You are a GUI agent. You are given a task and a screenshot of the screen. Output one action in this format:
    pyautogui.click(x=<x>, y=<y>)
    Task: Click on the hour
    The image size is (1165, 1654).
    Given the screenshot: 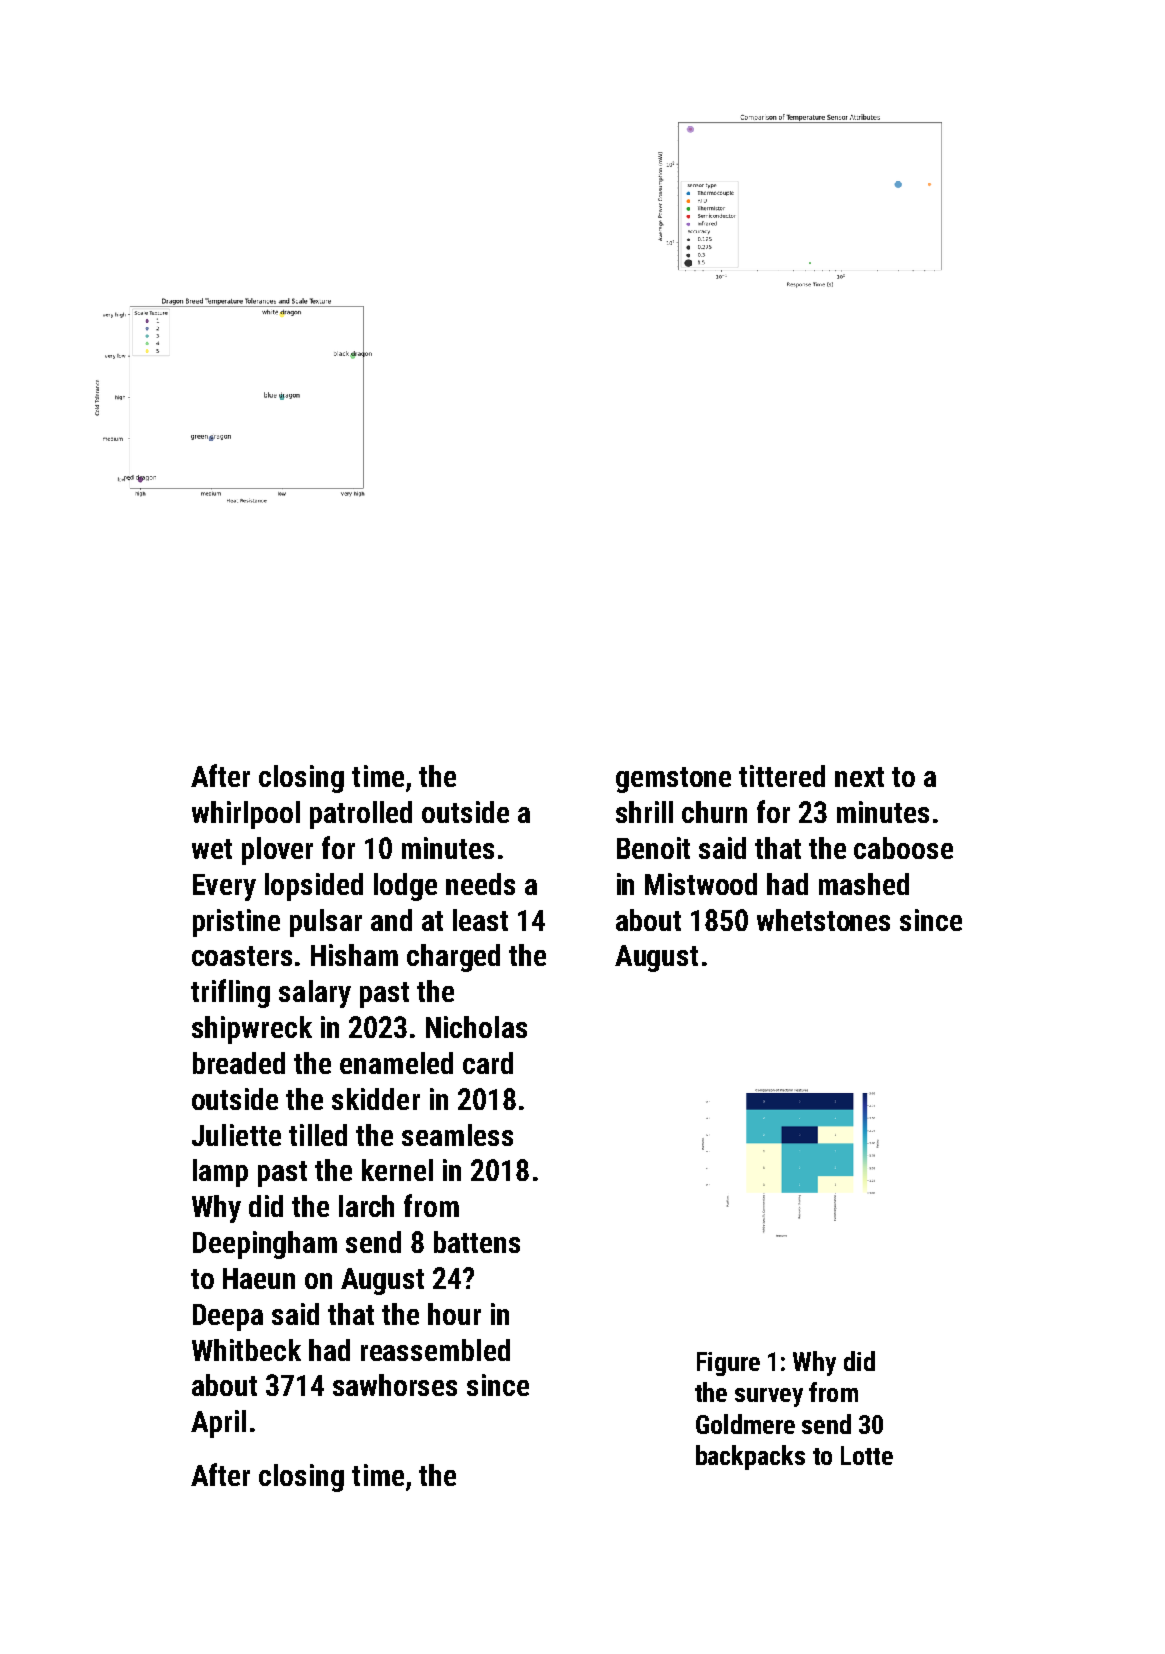 What is the action you would take?
    pyautogui.click(x=454, y=1314)
